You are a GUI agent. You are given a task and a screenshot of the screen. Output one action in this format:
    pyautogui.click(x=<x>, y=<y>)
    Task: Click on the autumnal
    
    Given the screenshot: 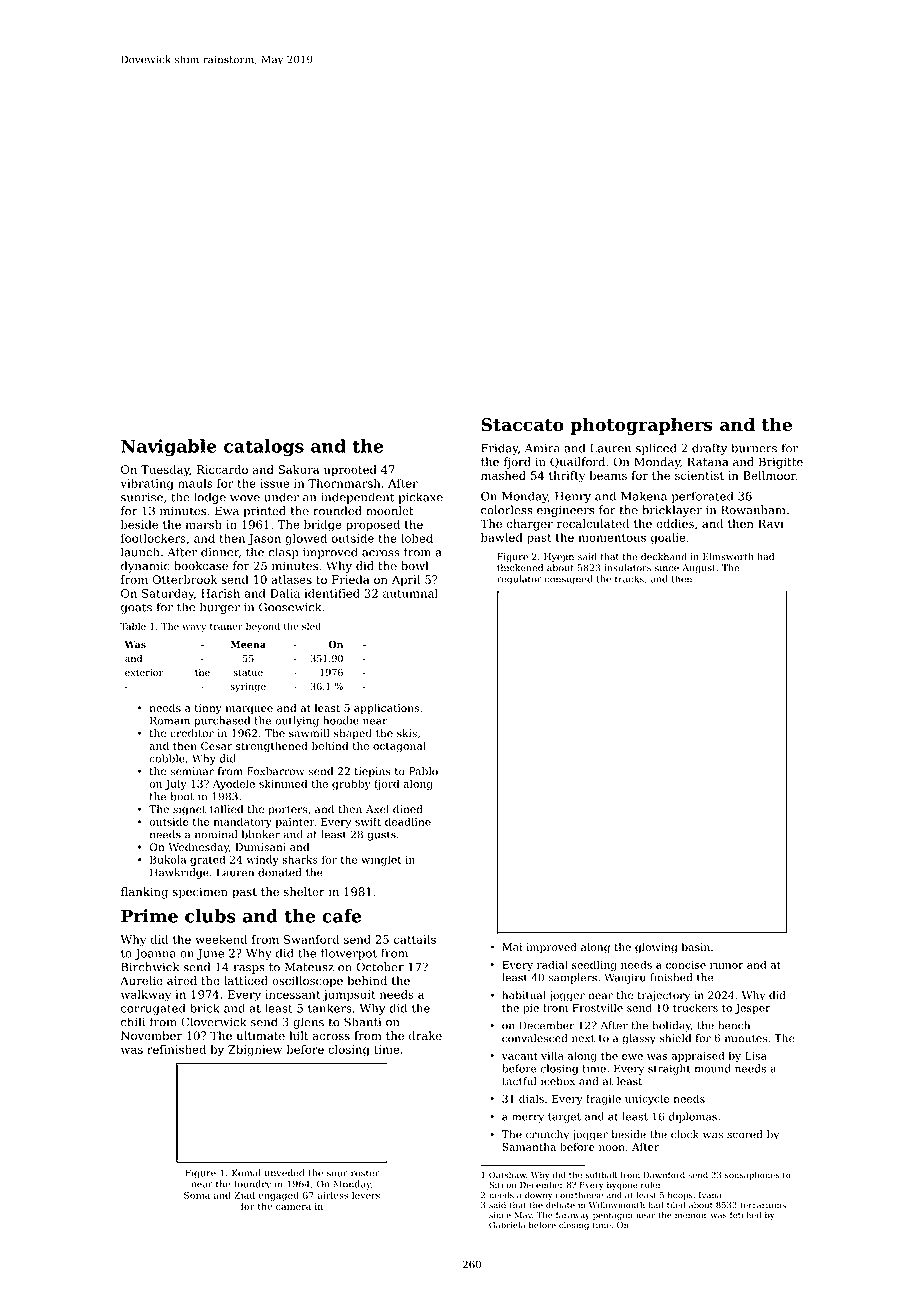 What is the action you would take?
    pyautogui.click(x=410, y=593)
